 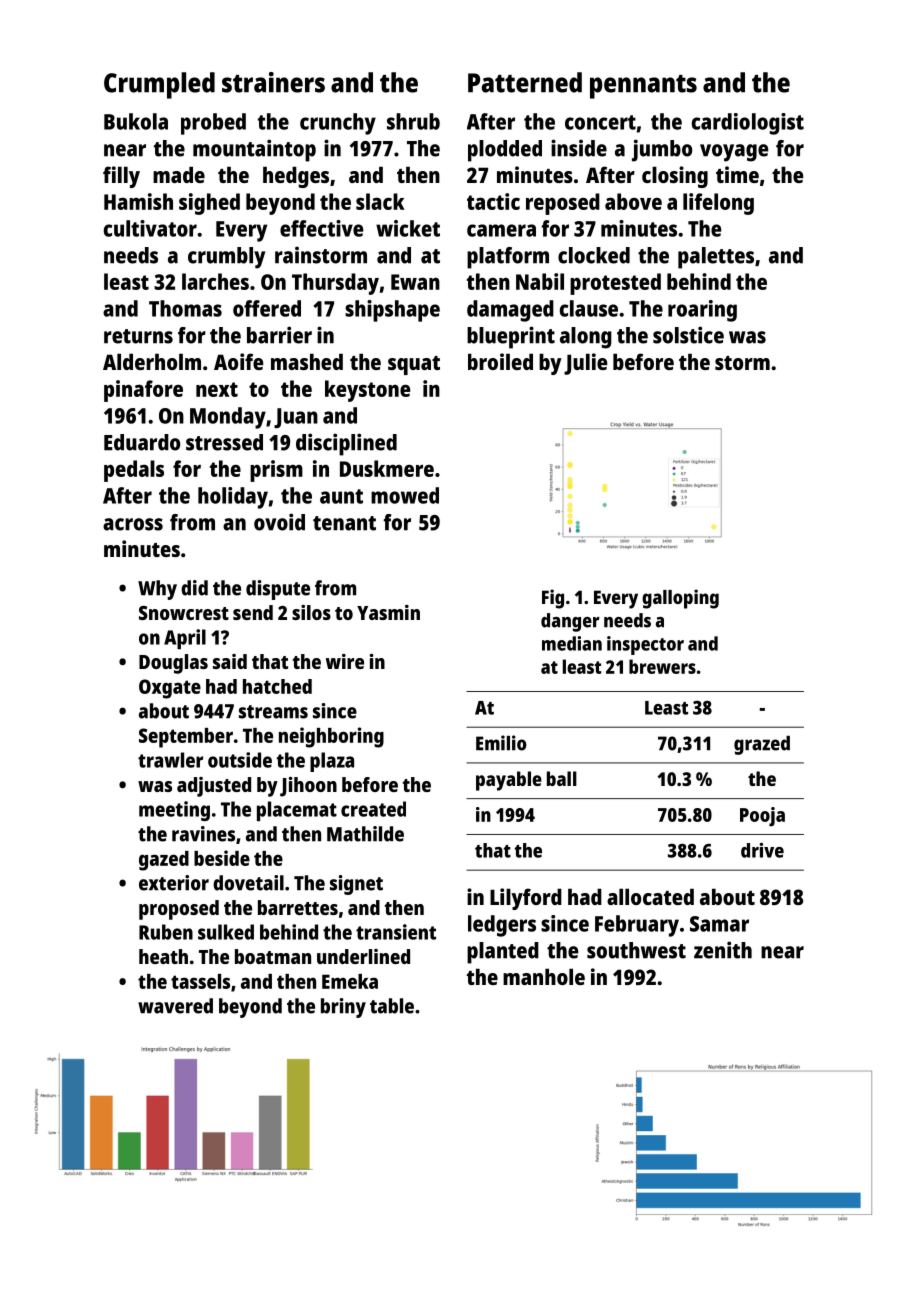 I want to click on strainers, so click(x=273, y=82).
